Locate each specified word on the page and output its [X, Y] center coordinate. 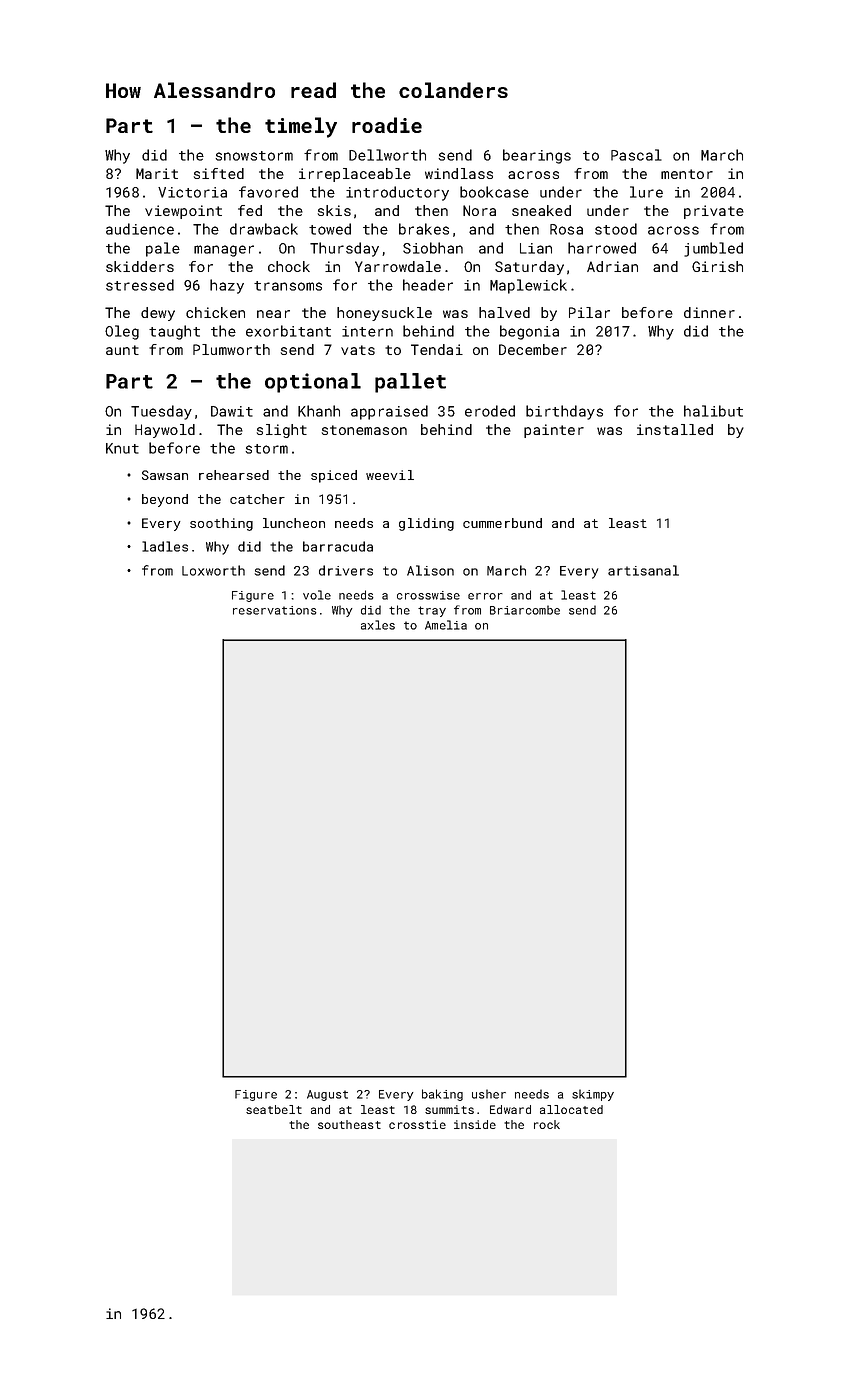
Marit [157, 173]
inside [475, 1124]
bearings [537, 156]
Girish [717, 266]
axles [378, 625]
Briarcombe [525, 610]
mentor [687, 174]
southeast [349, 1124]
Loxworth [213, 570]
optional [313, 383]
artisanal [643, 570]
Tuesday [161, 412]
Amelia [446, 625]
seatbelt [274, 1109]
